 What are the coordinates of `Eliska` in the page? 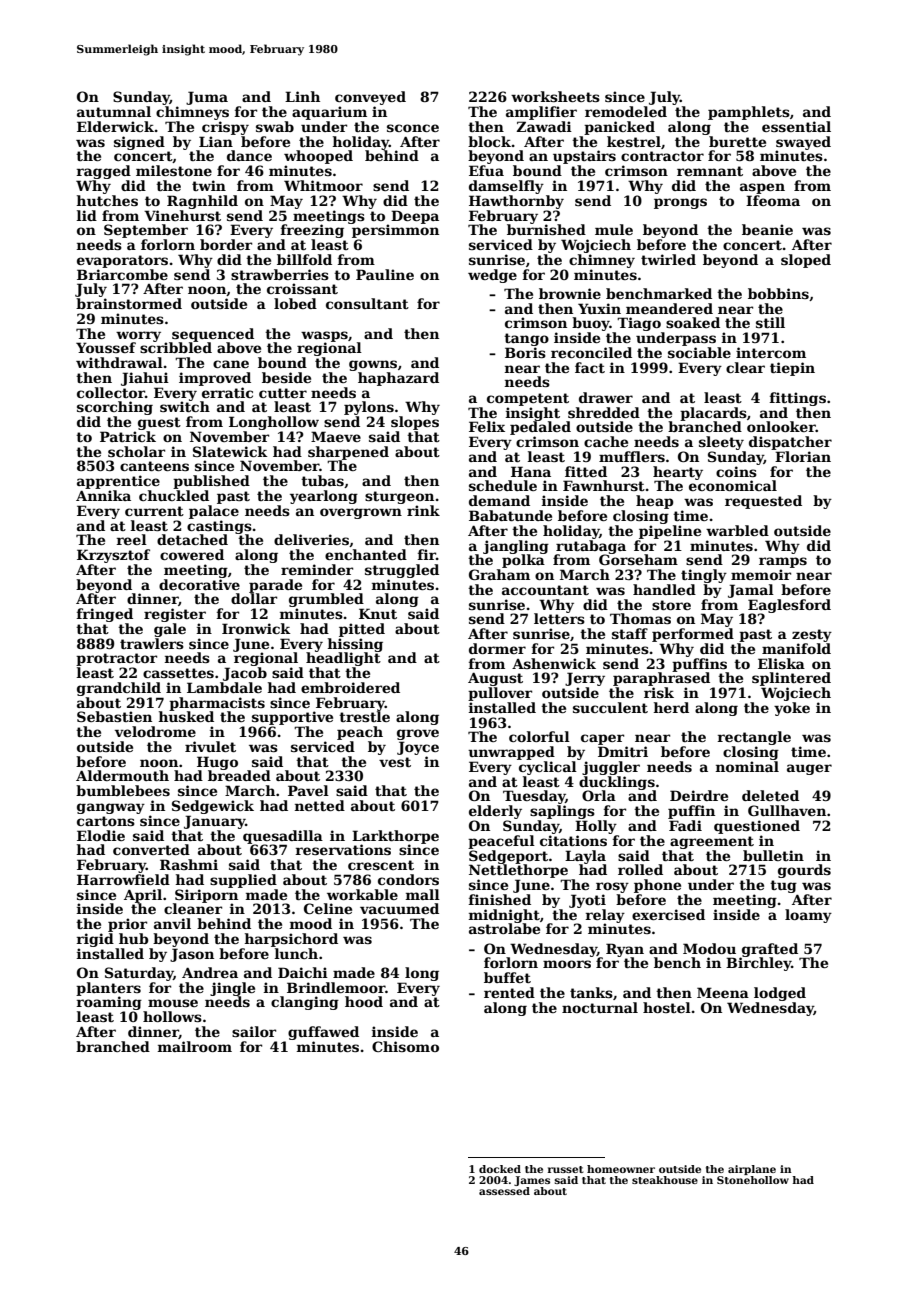 It's located at (781, 663).
